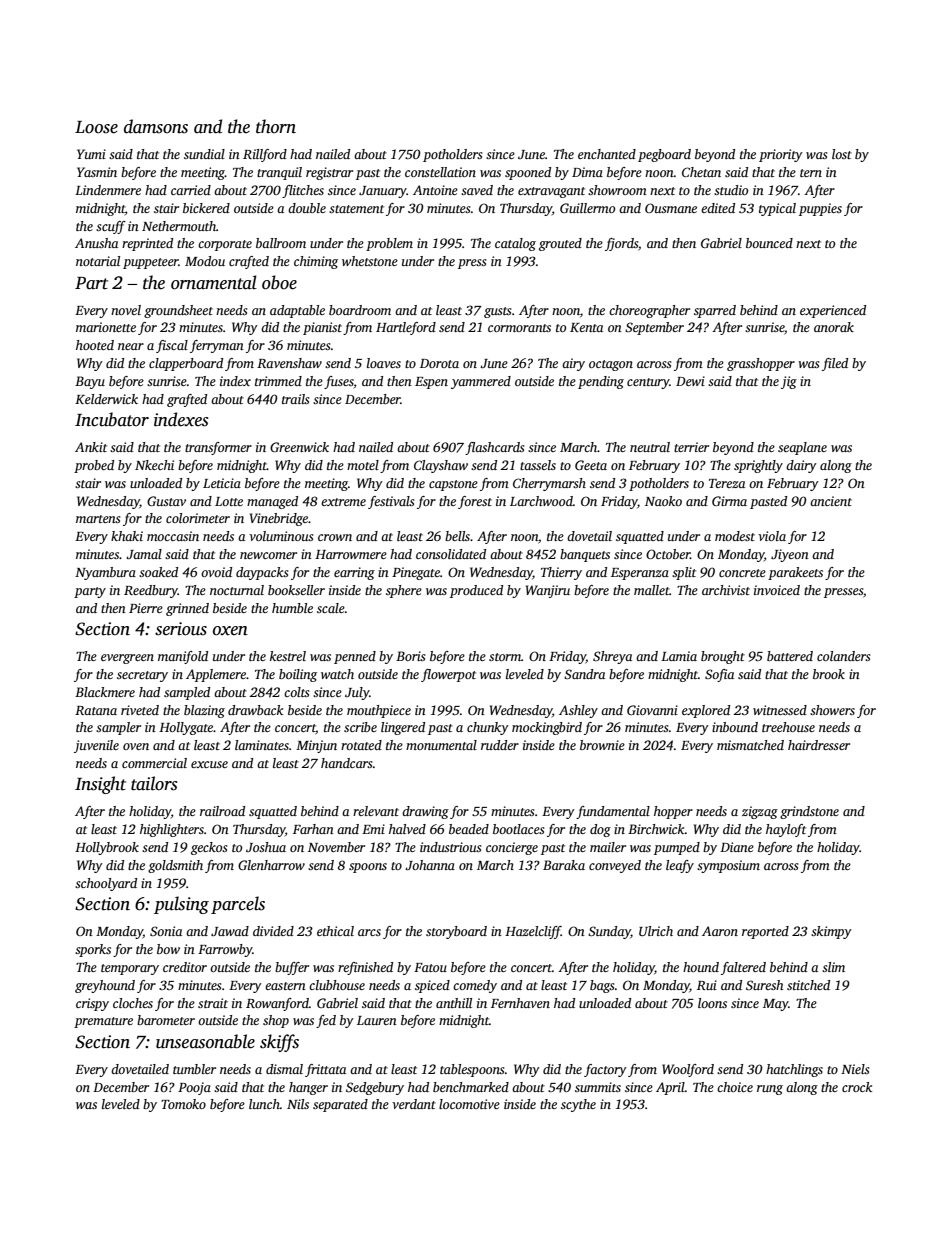 This screenshot has width=952, height=1233. I want to click on produced, so click(476, 591).
